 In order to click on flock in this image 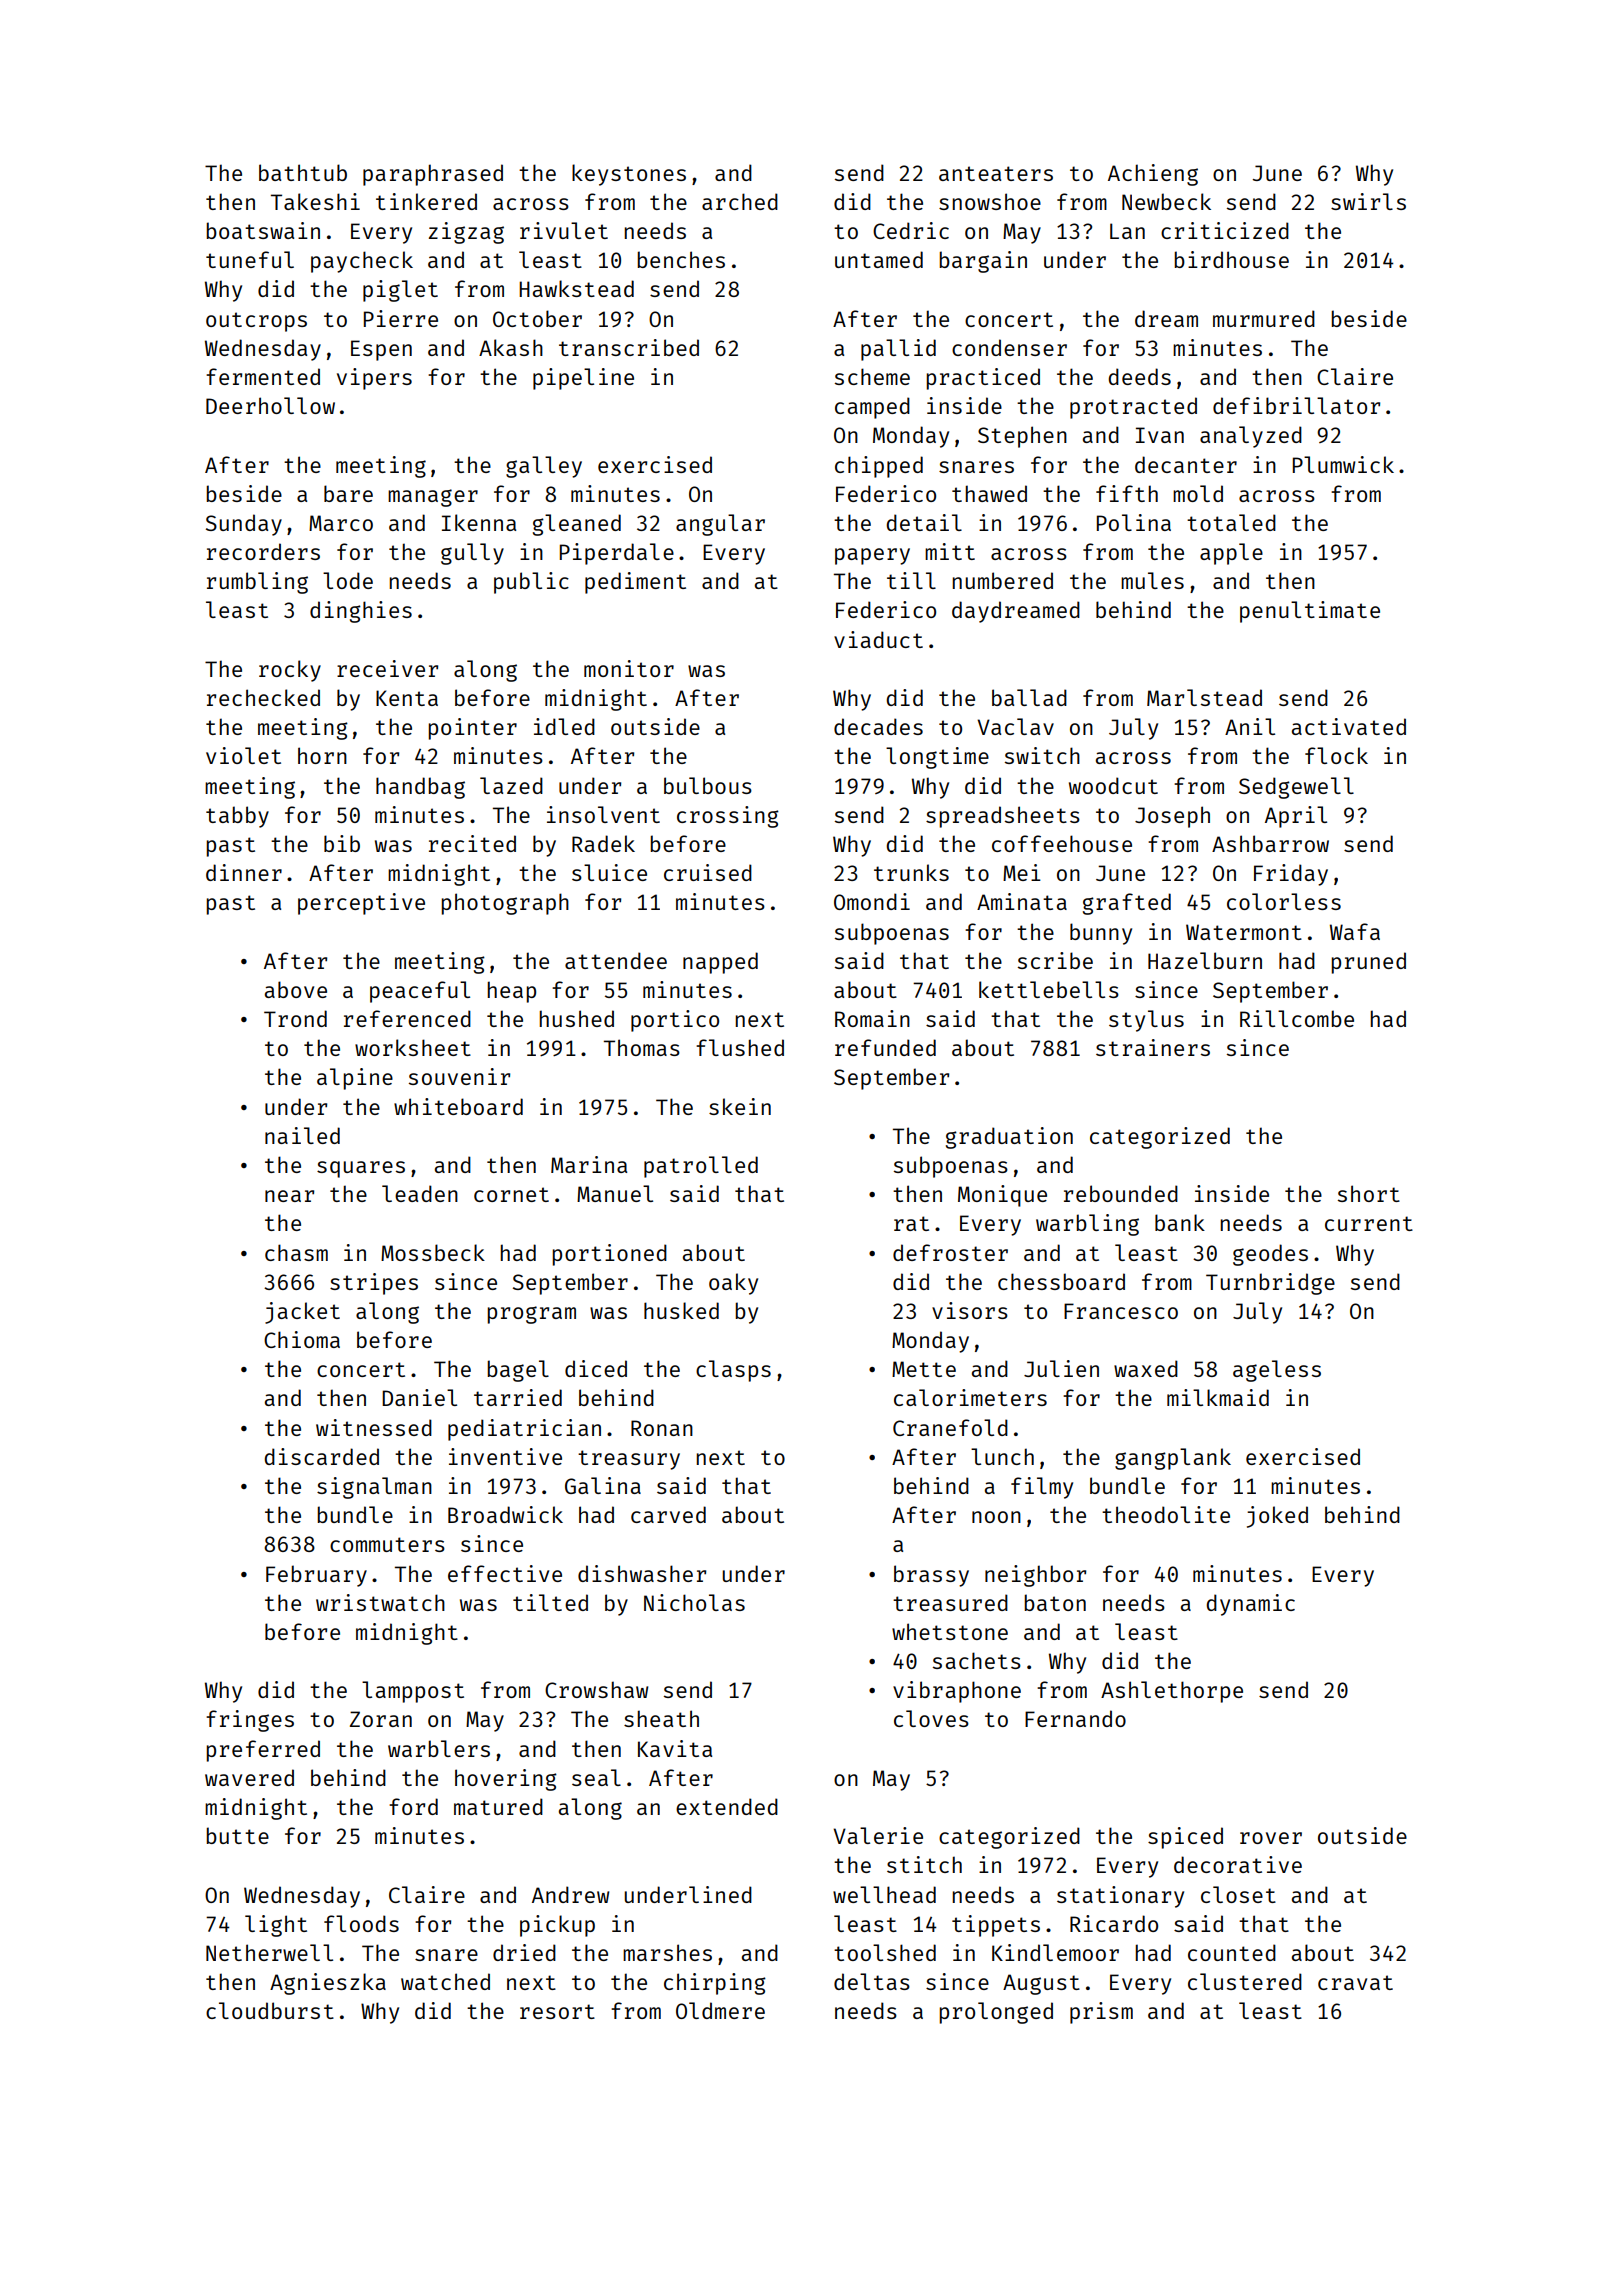, I will do `click(1336, 755)`.
